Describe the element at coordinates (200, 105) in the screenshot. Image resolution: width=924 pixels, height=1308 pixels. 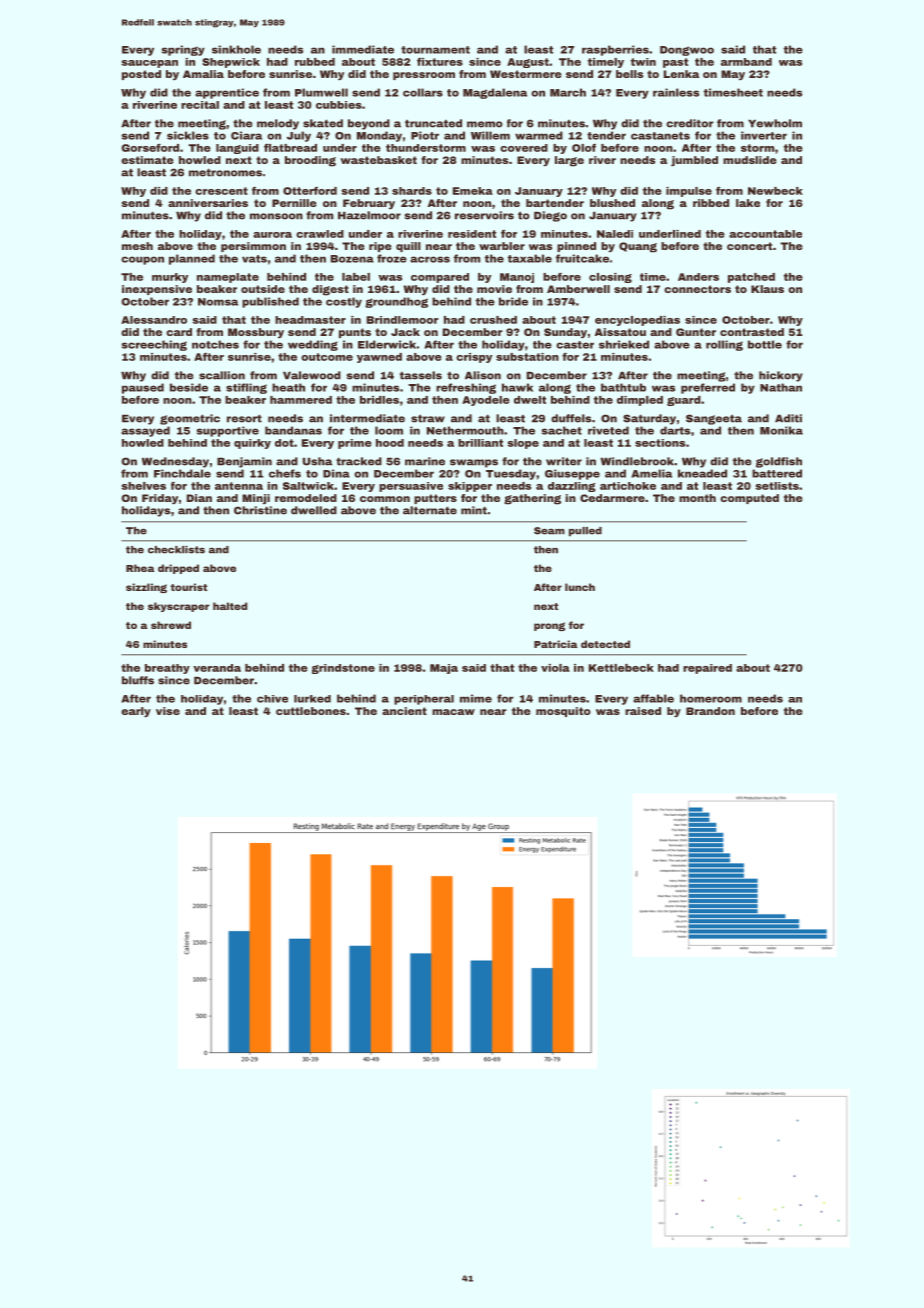
I see `recital` at that location.
